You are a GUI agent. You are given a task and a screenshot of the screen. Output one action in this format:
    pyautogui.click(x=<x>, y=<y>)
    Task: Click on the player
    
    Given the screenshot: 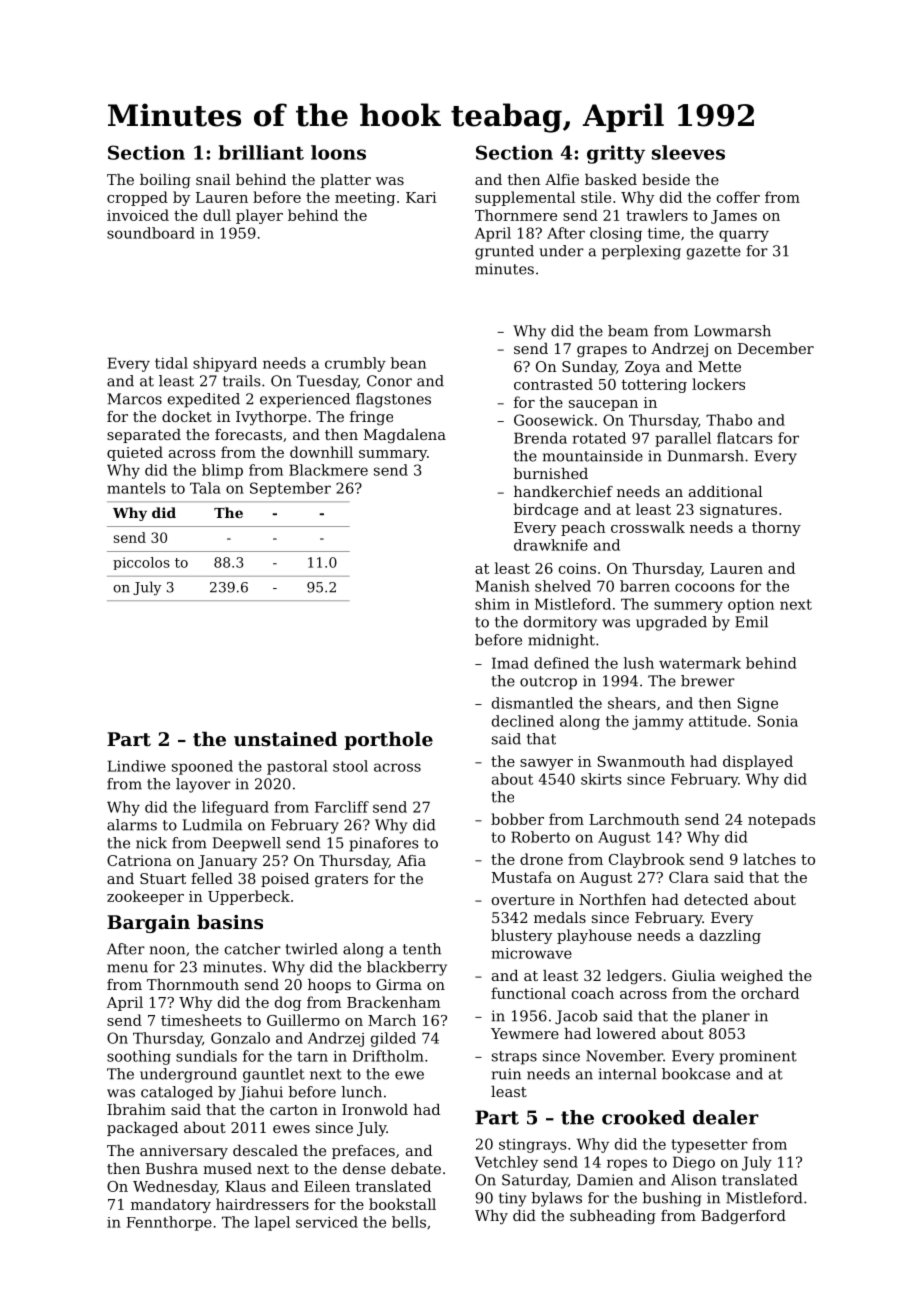 What is the action you would take?
    pyautogui.click(x=259, y=216)
